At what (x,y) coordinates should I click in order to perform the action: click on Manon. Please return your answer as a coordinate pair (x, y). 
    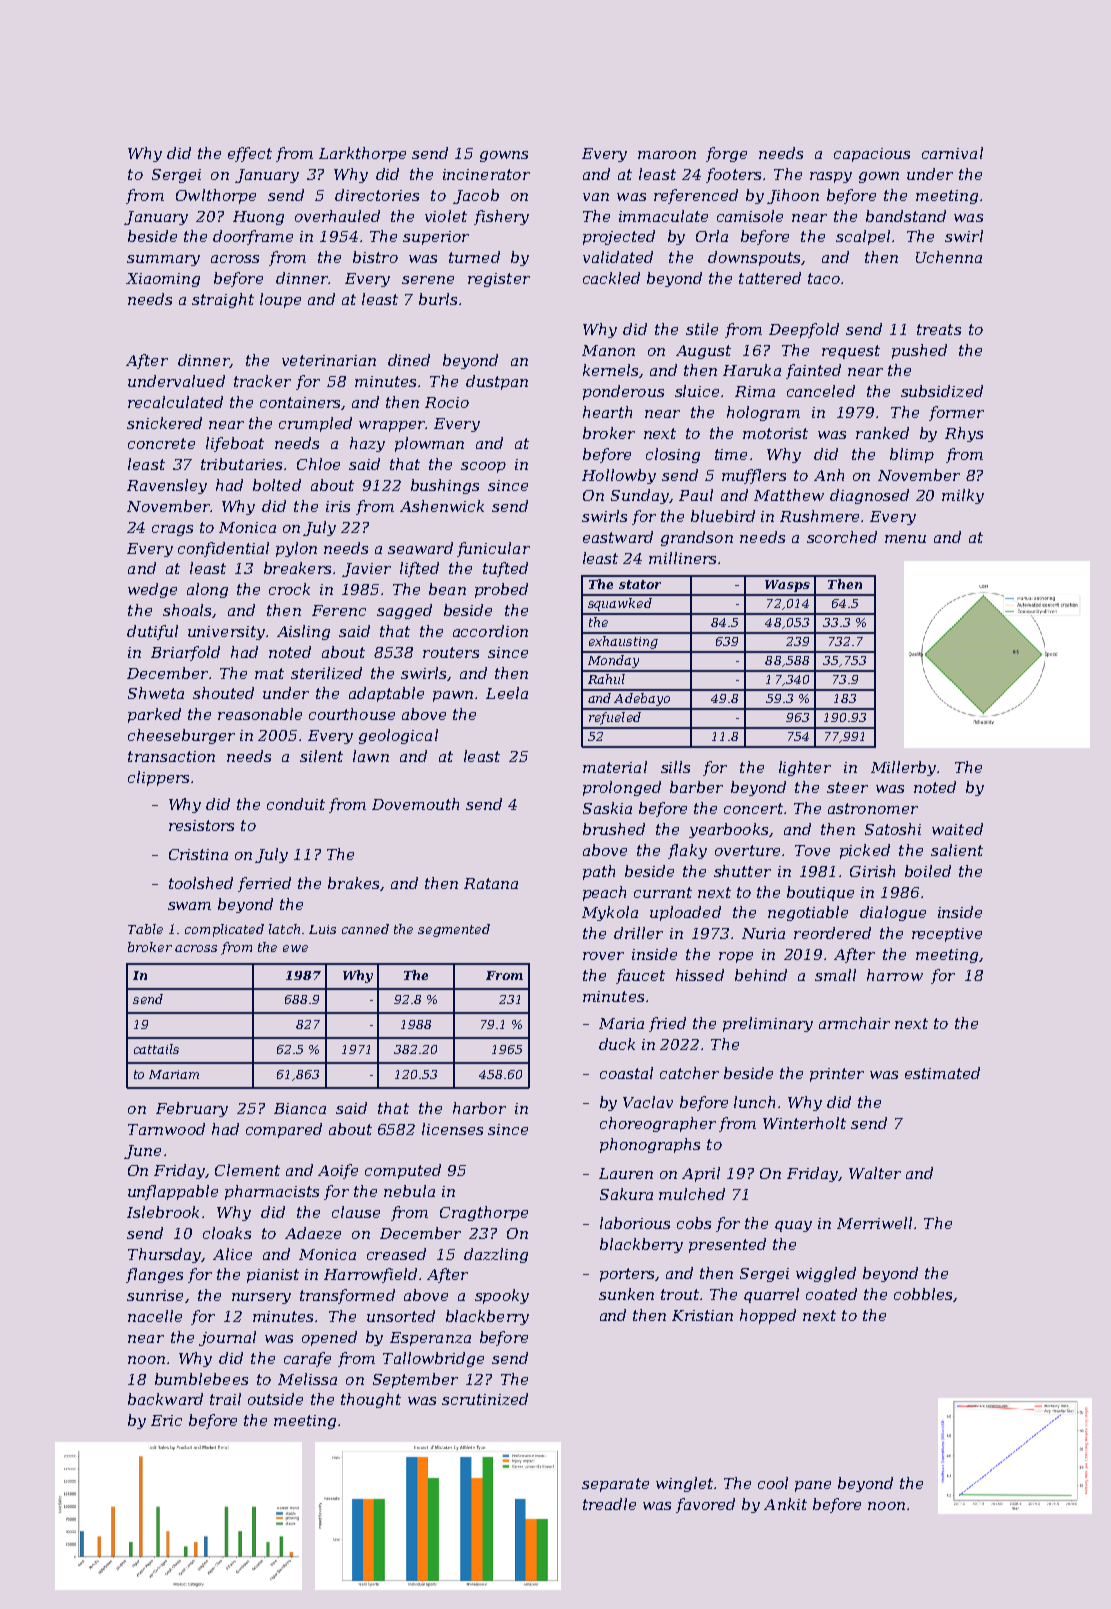
    Looking at the image, I should click on (608, 350).
